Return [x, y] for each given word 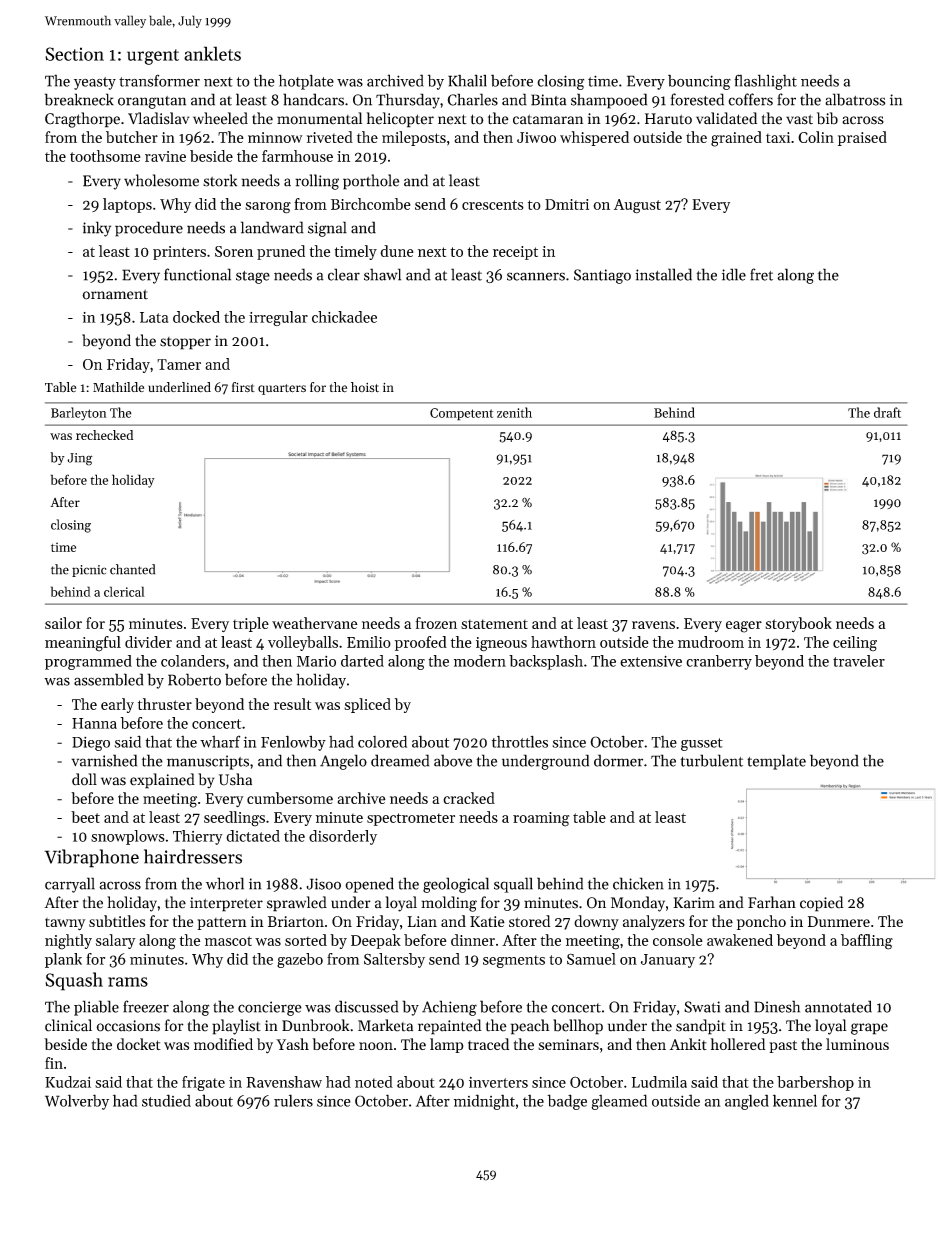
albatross [855, 99]
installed [663, 274]
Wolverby [77, 1102]
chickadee [344, 317]
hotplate [306, 82]
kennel [795, 1100]
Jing [80, 459]
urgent [153, 57]
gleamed [619, 1102]
